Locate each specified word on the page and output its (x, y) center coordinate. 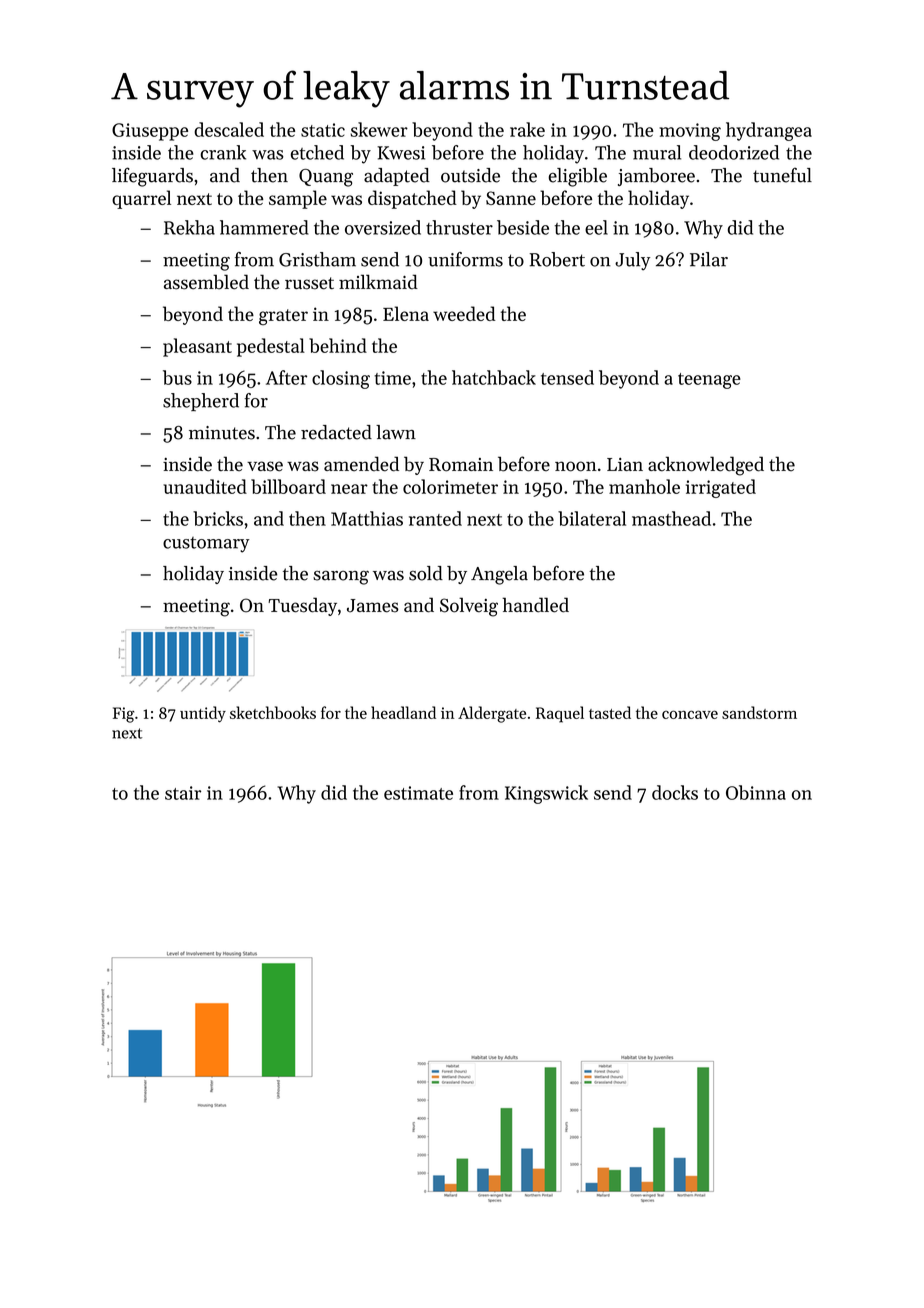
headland (403, 712)
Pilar (709, 259)
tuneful (782, 175)
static (323, 130)
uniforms (465, 259)
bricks (218, 518)
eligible (578, 177)
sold (426, 573)
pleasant (197, 347)
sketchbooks (273, 712)
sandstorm (759, 712)
